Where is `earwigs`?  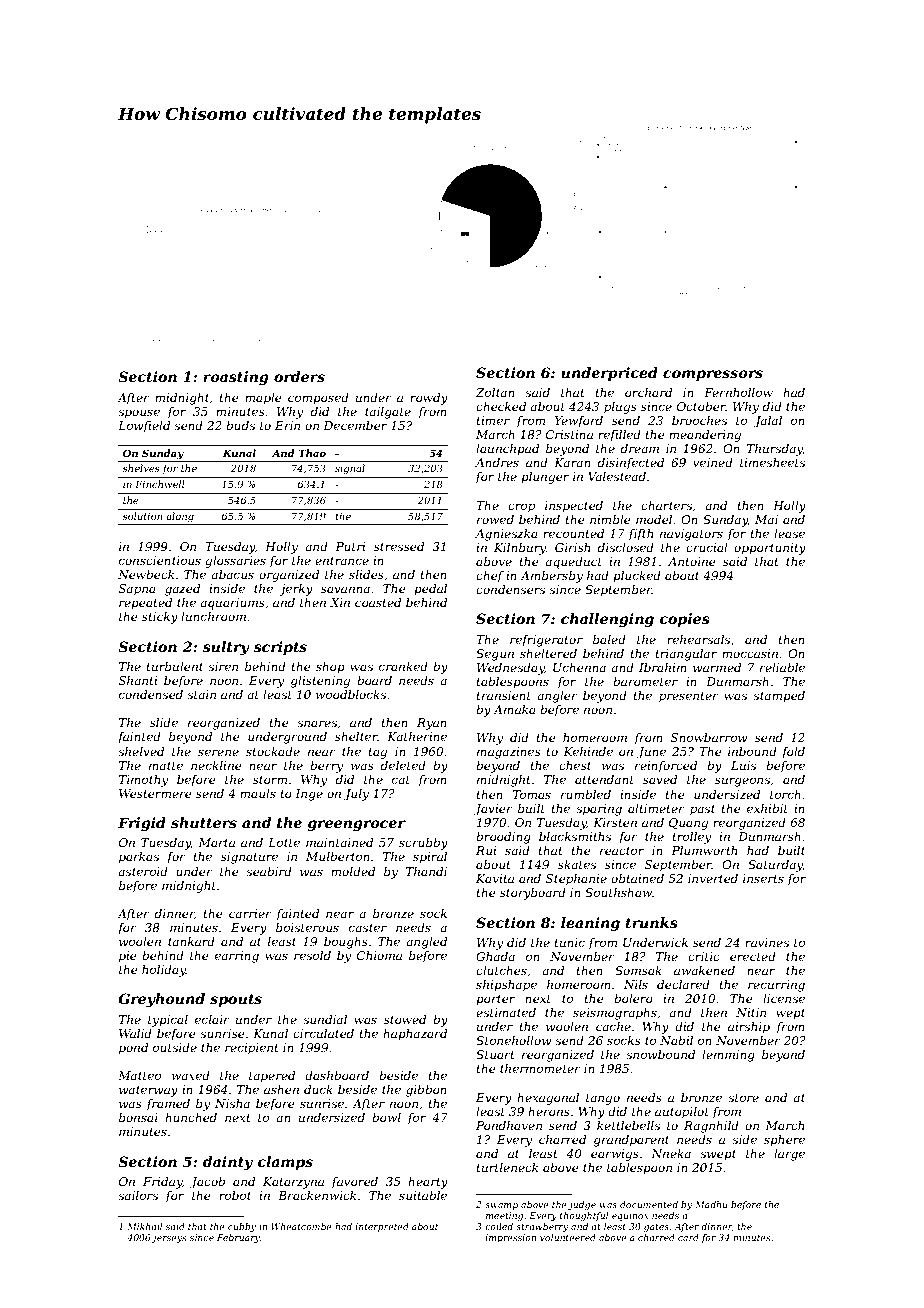 earwigs is located at coordinates (615, 1155).
